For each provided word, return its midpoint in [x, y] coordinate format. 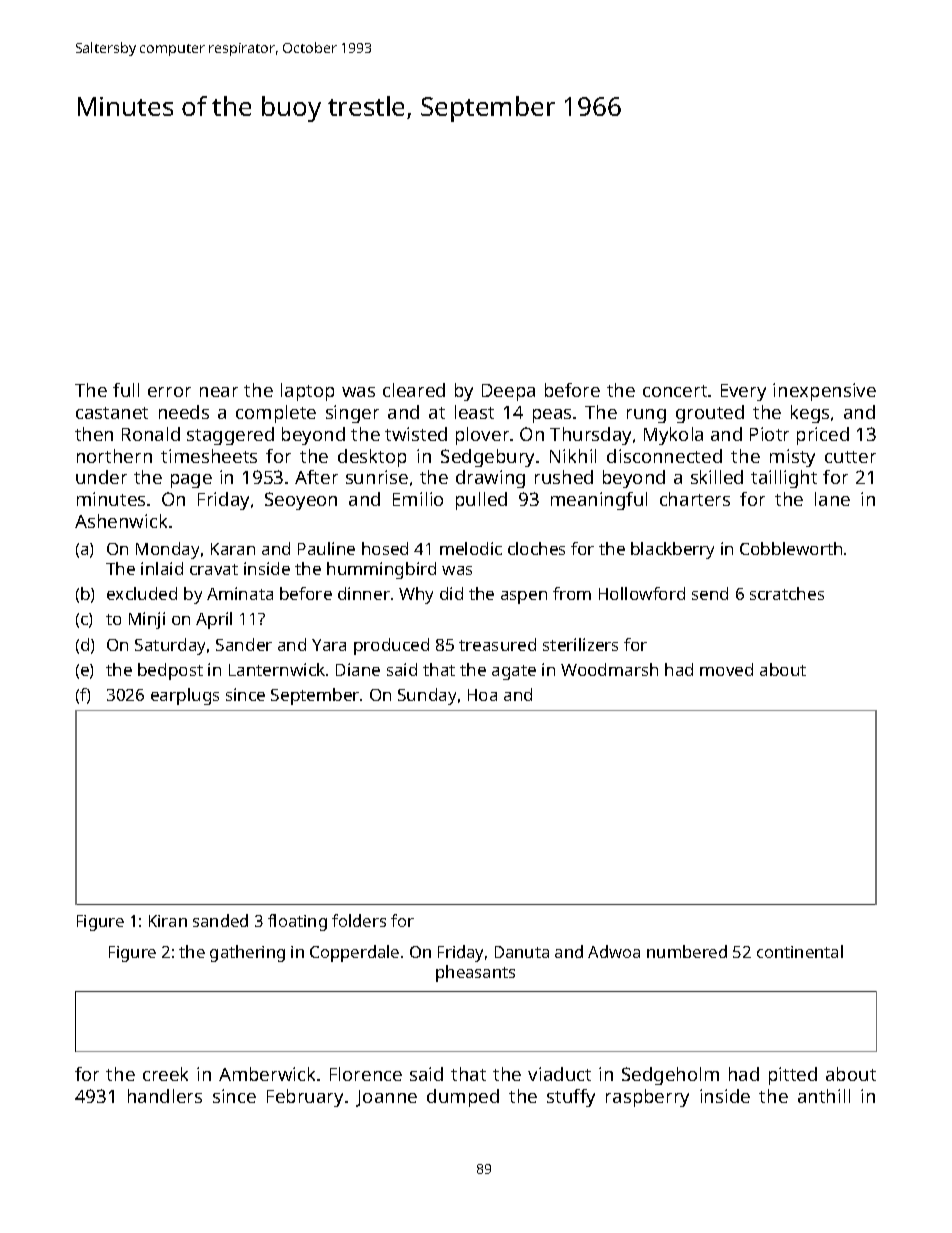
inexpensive [824, 392]
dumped [463, 1098]
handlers [165, 1096]
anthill [824, 1096]
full [126, 390]
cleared [414, 390]
